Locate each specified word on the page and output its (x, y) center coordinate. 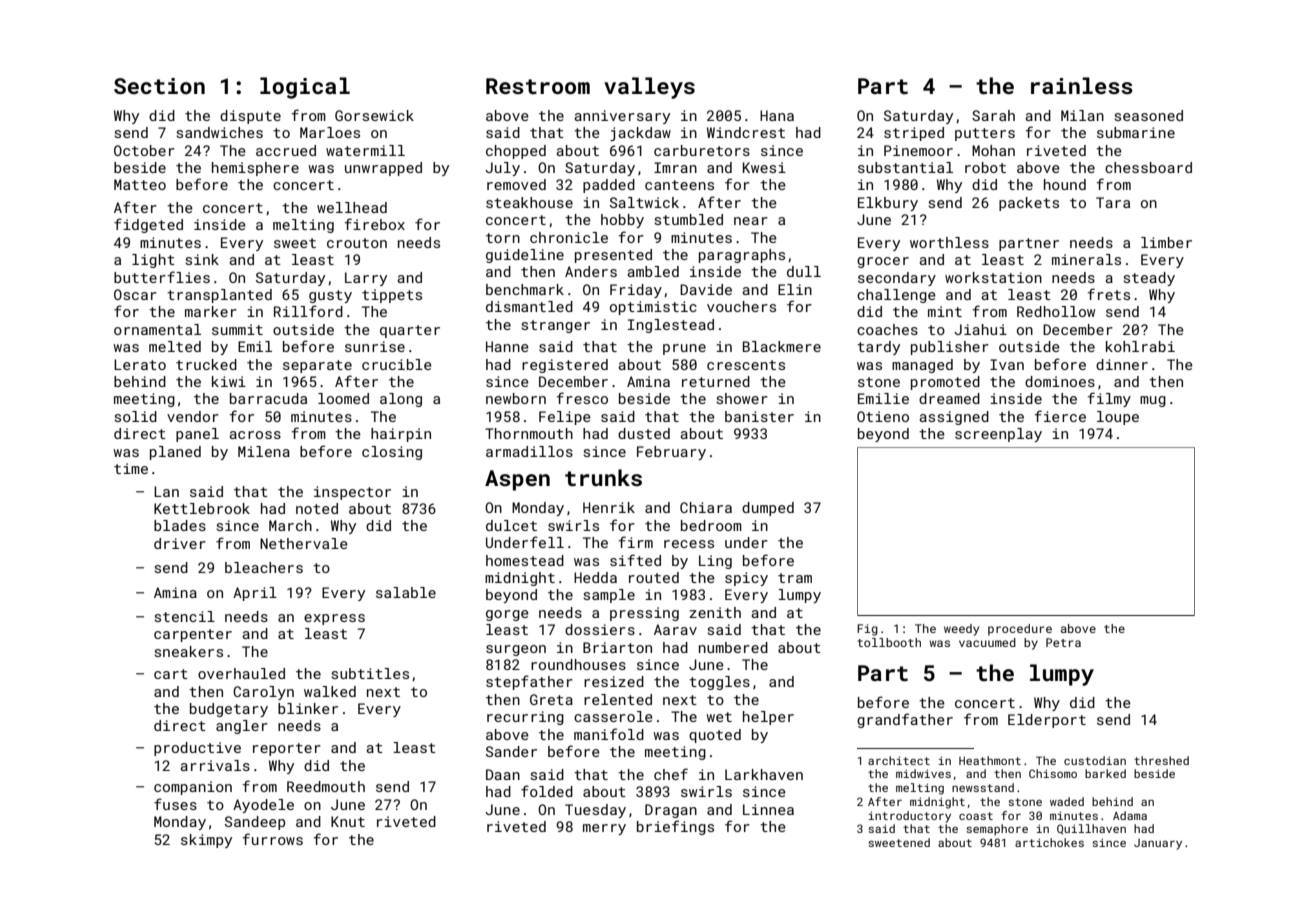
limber (1166, 242)
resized (614, 681)
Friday (636, 291)
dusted (644, 433)
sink (202, 259)
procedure (1020, 630)
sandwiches (219, 132)
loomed (343, 398)
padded (609, 186)
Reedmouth (326, 786)
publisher (950, 348)
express (334, 619)
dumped (768, 509)
